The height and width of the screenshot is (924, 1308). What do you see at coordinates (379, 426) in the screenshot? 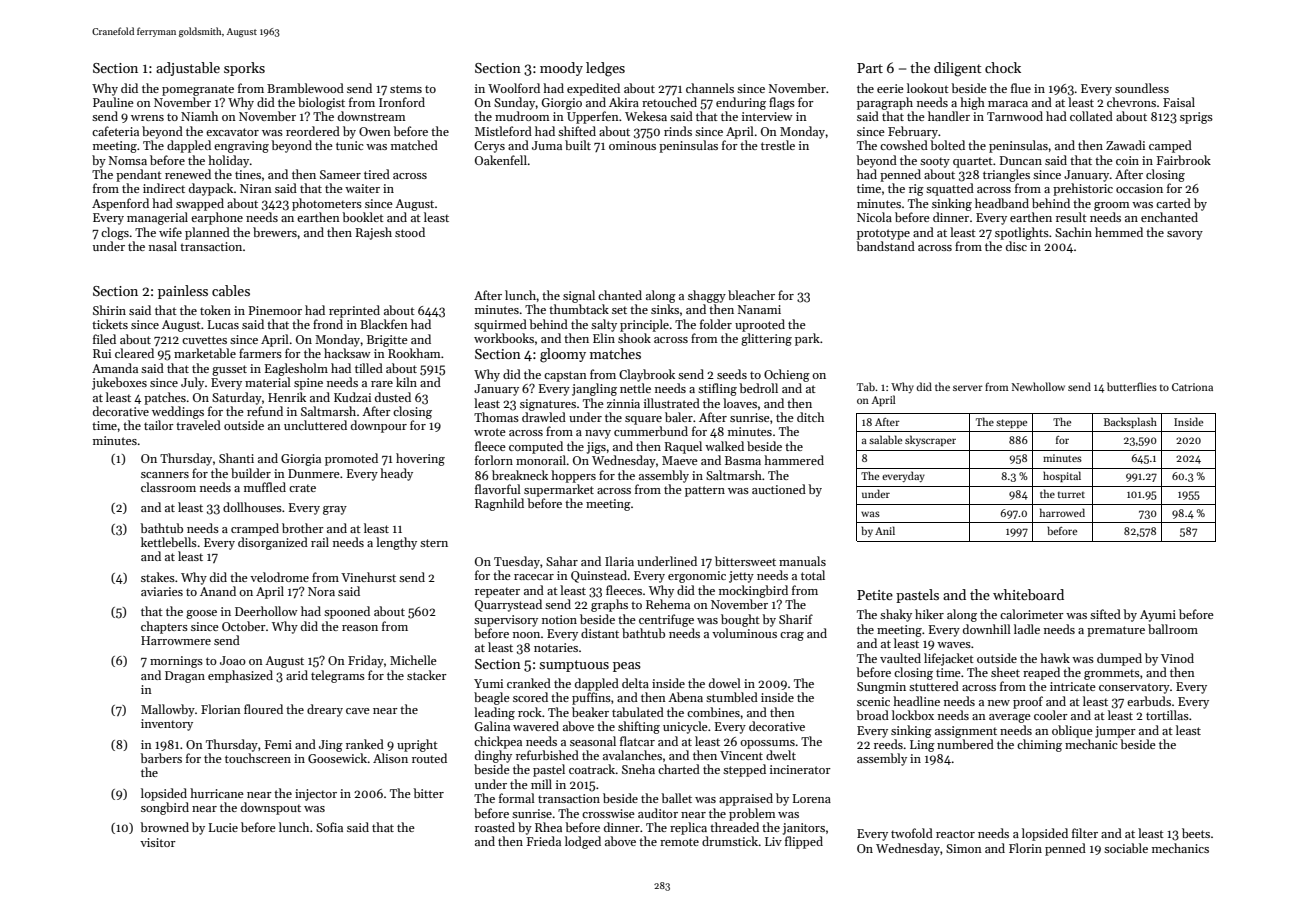
I see `downpour` at bounding box center [379, 426].
